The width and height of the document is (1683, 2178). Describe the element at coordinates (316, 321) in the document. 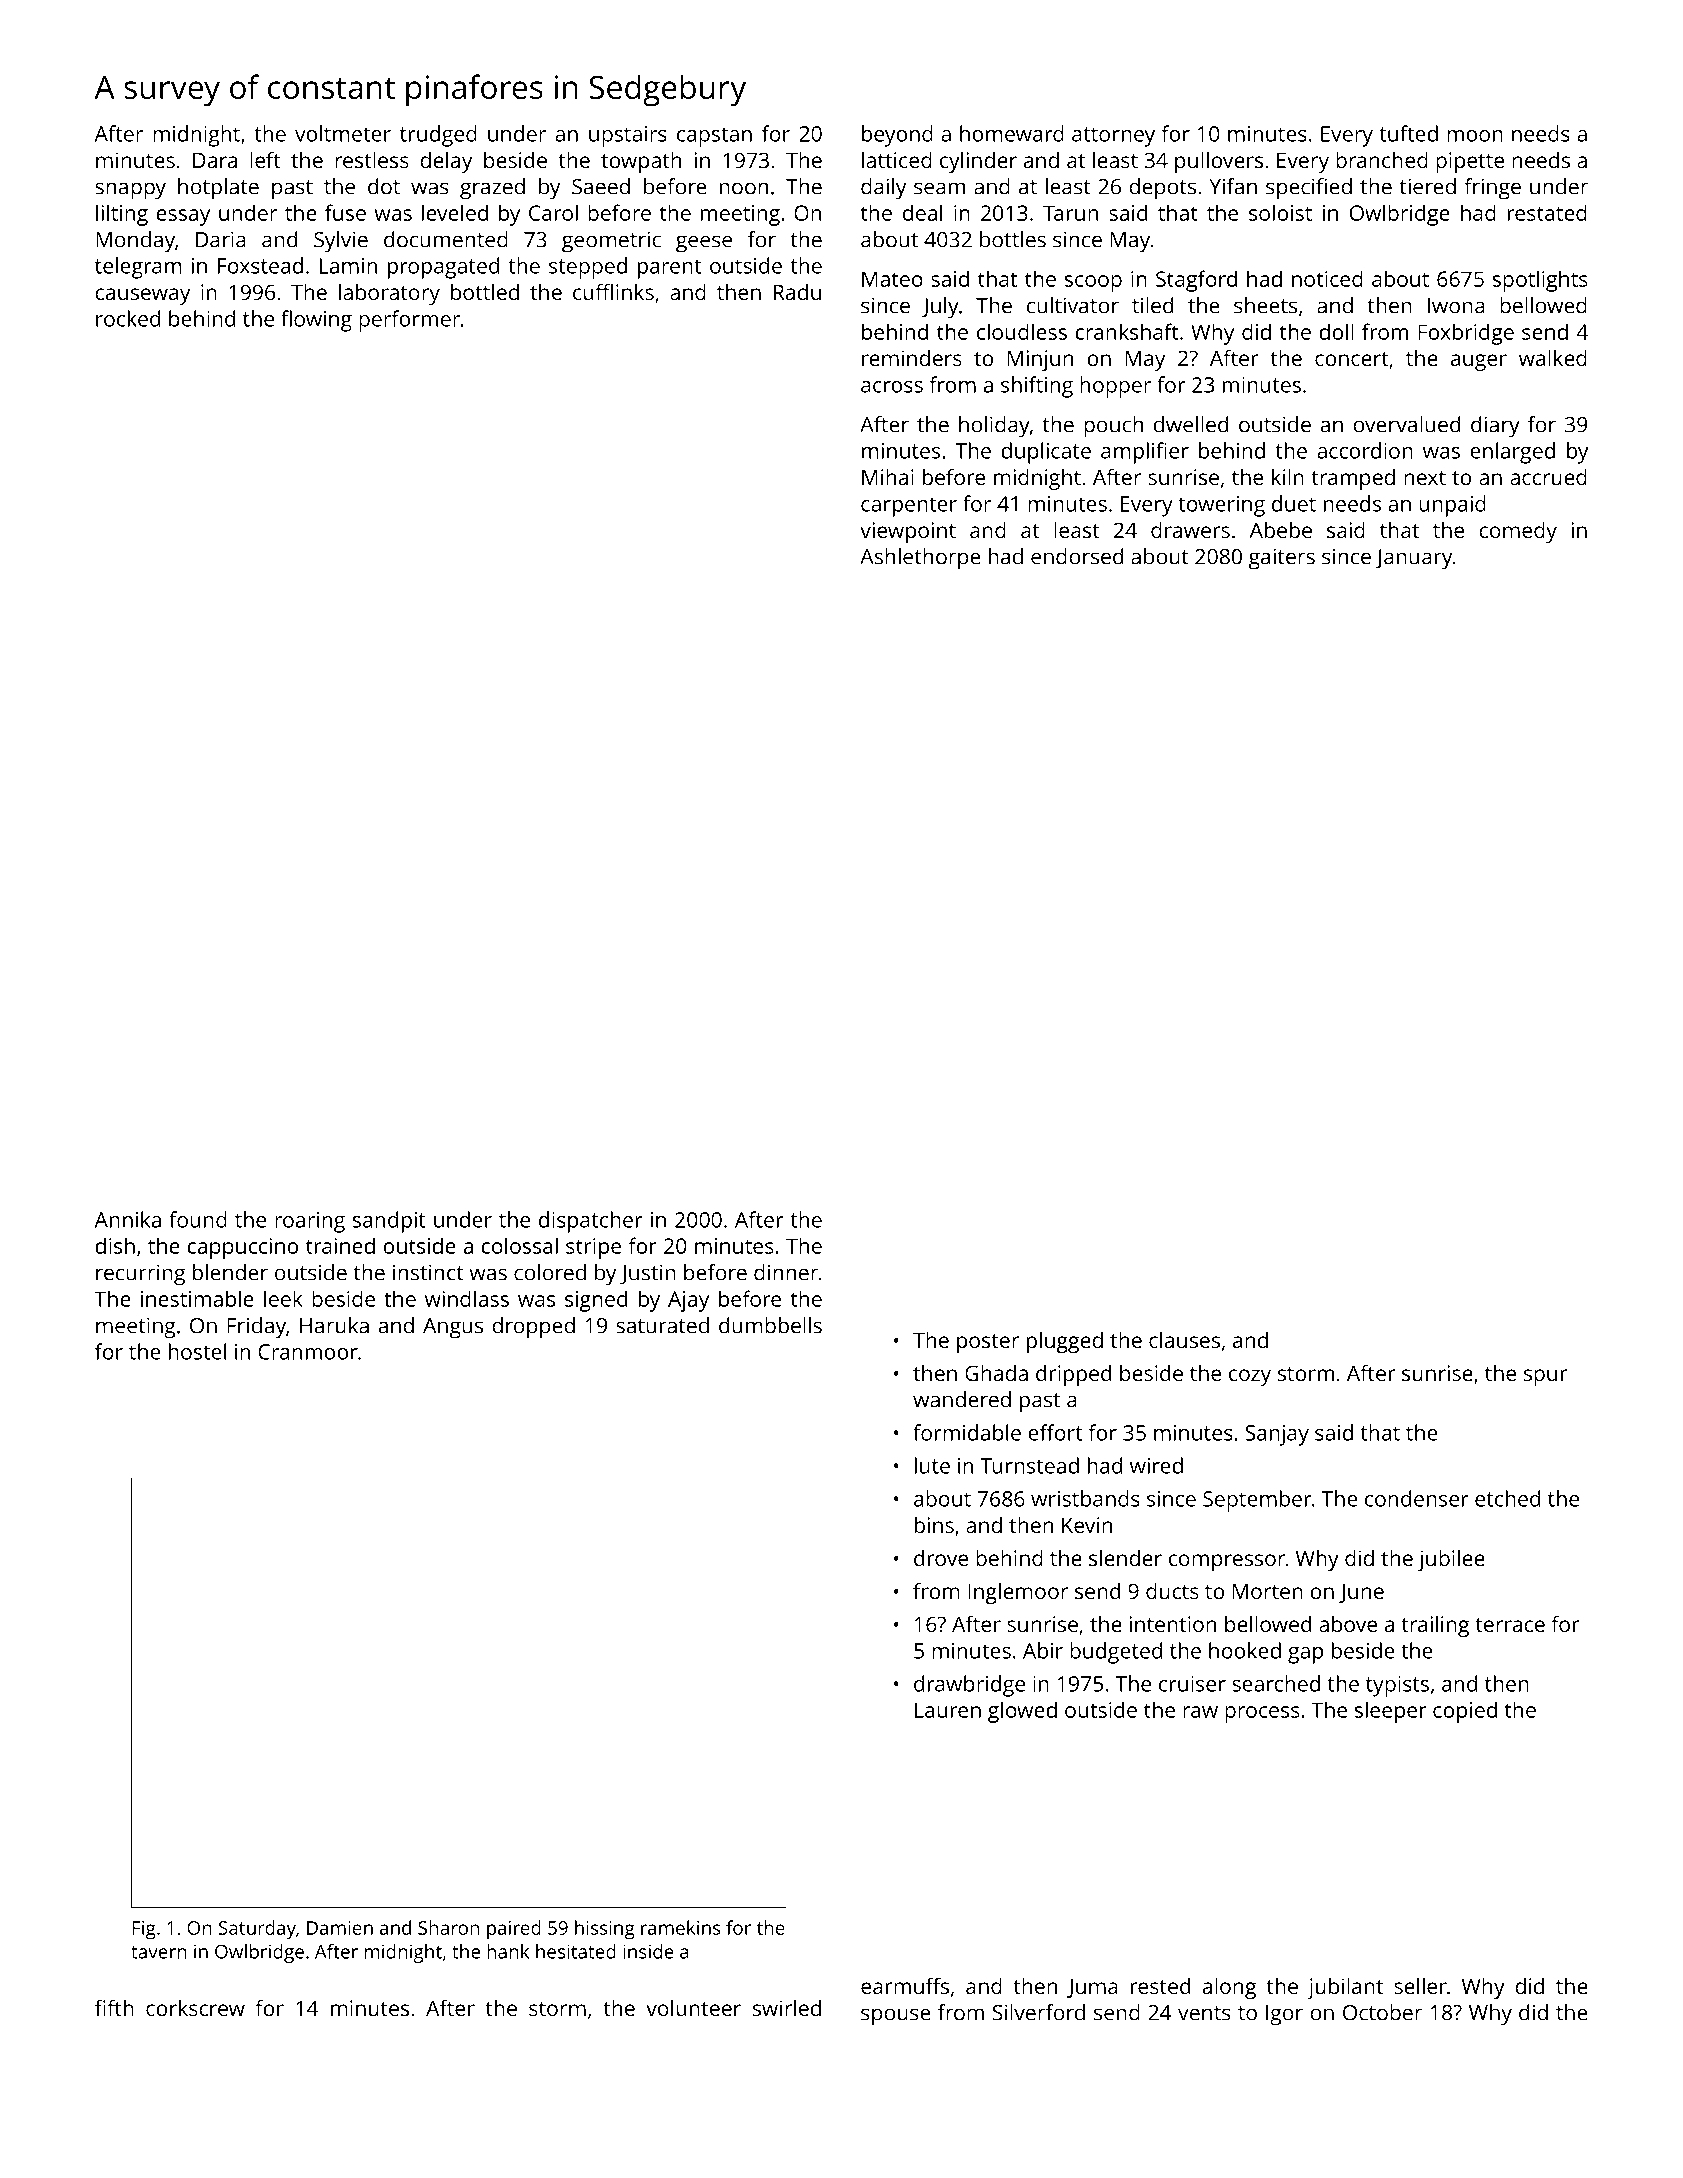

I see `flowing` at that location.
